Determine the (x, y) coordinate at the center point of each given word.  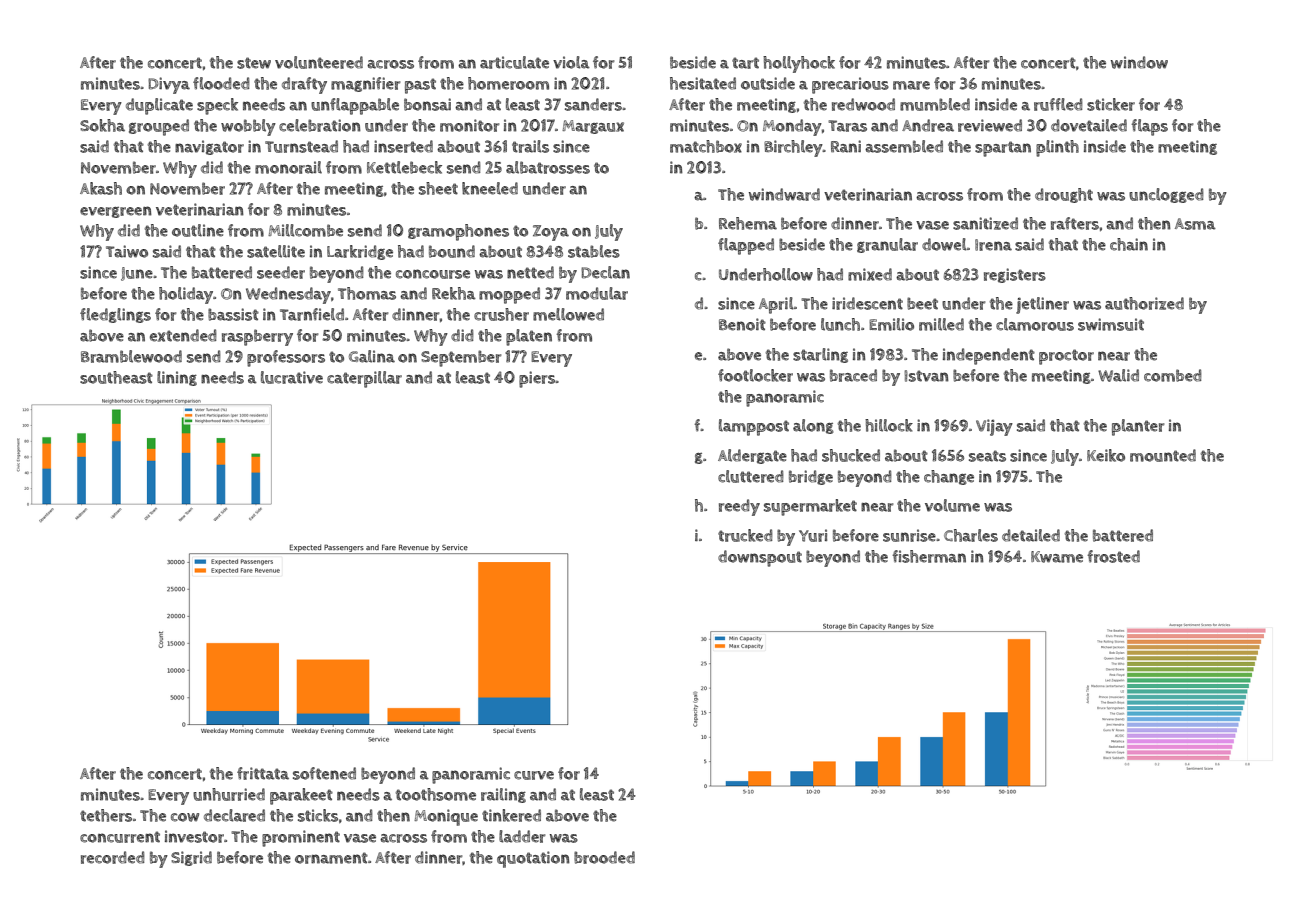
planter (1138, 427)
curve (534, 775)
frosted (1113, 556)
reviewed (990, 125)
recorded (113, 857)
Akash (101, 188)
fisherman (929, 556)
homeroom (508, 83)
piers (537, 379)
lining (177, 378)
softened (324, 773)
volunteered (319, 62)
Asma (1195, 224)
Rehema (748, 223)
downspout (760, 558)
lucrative (292, 377)
